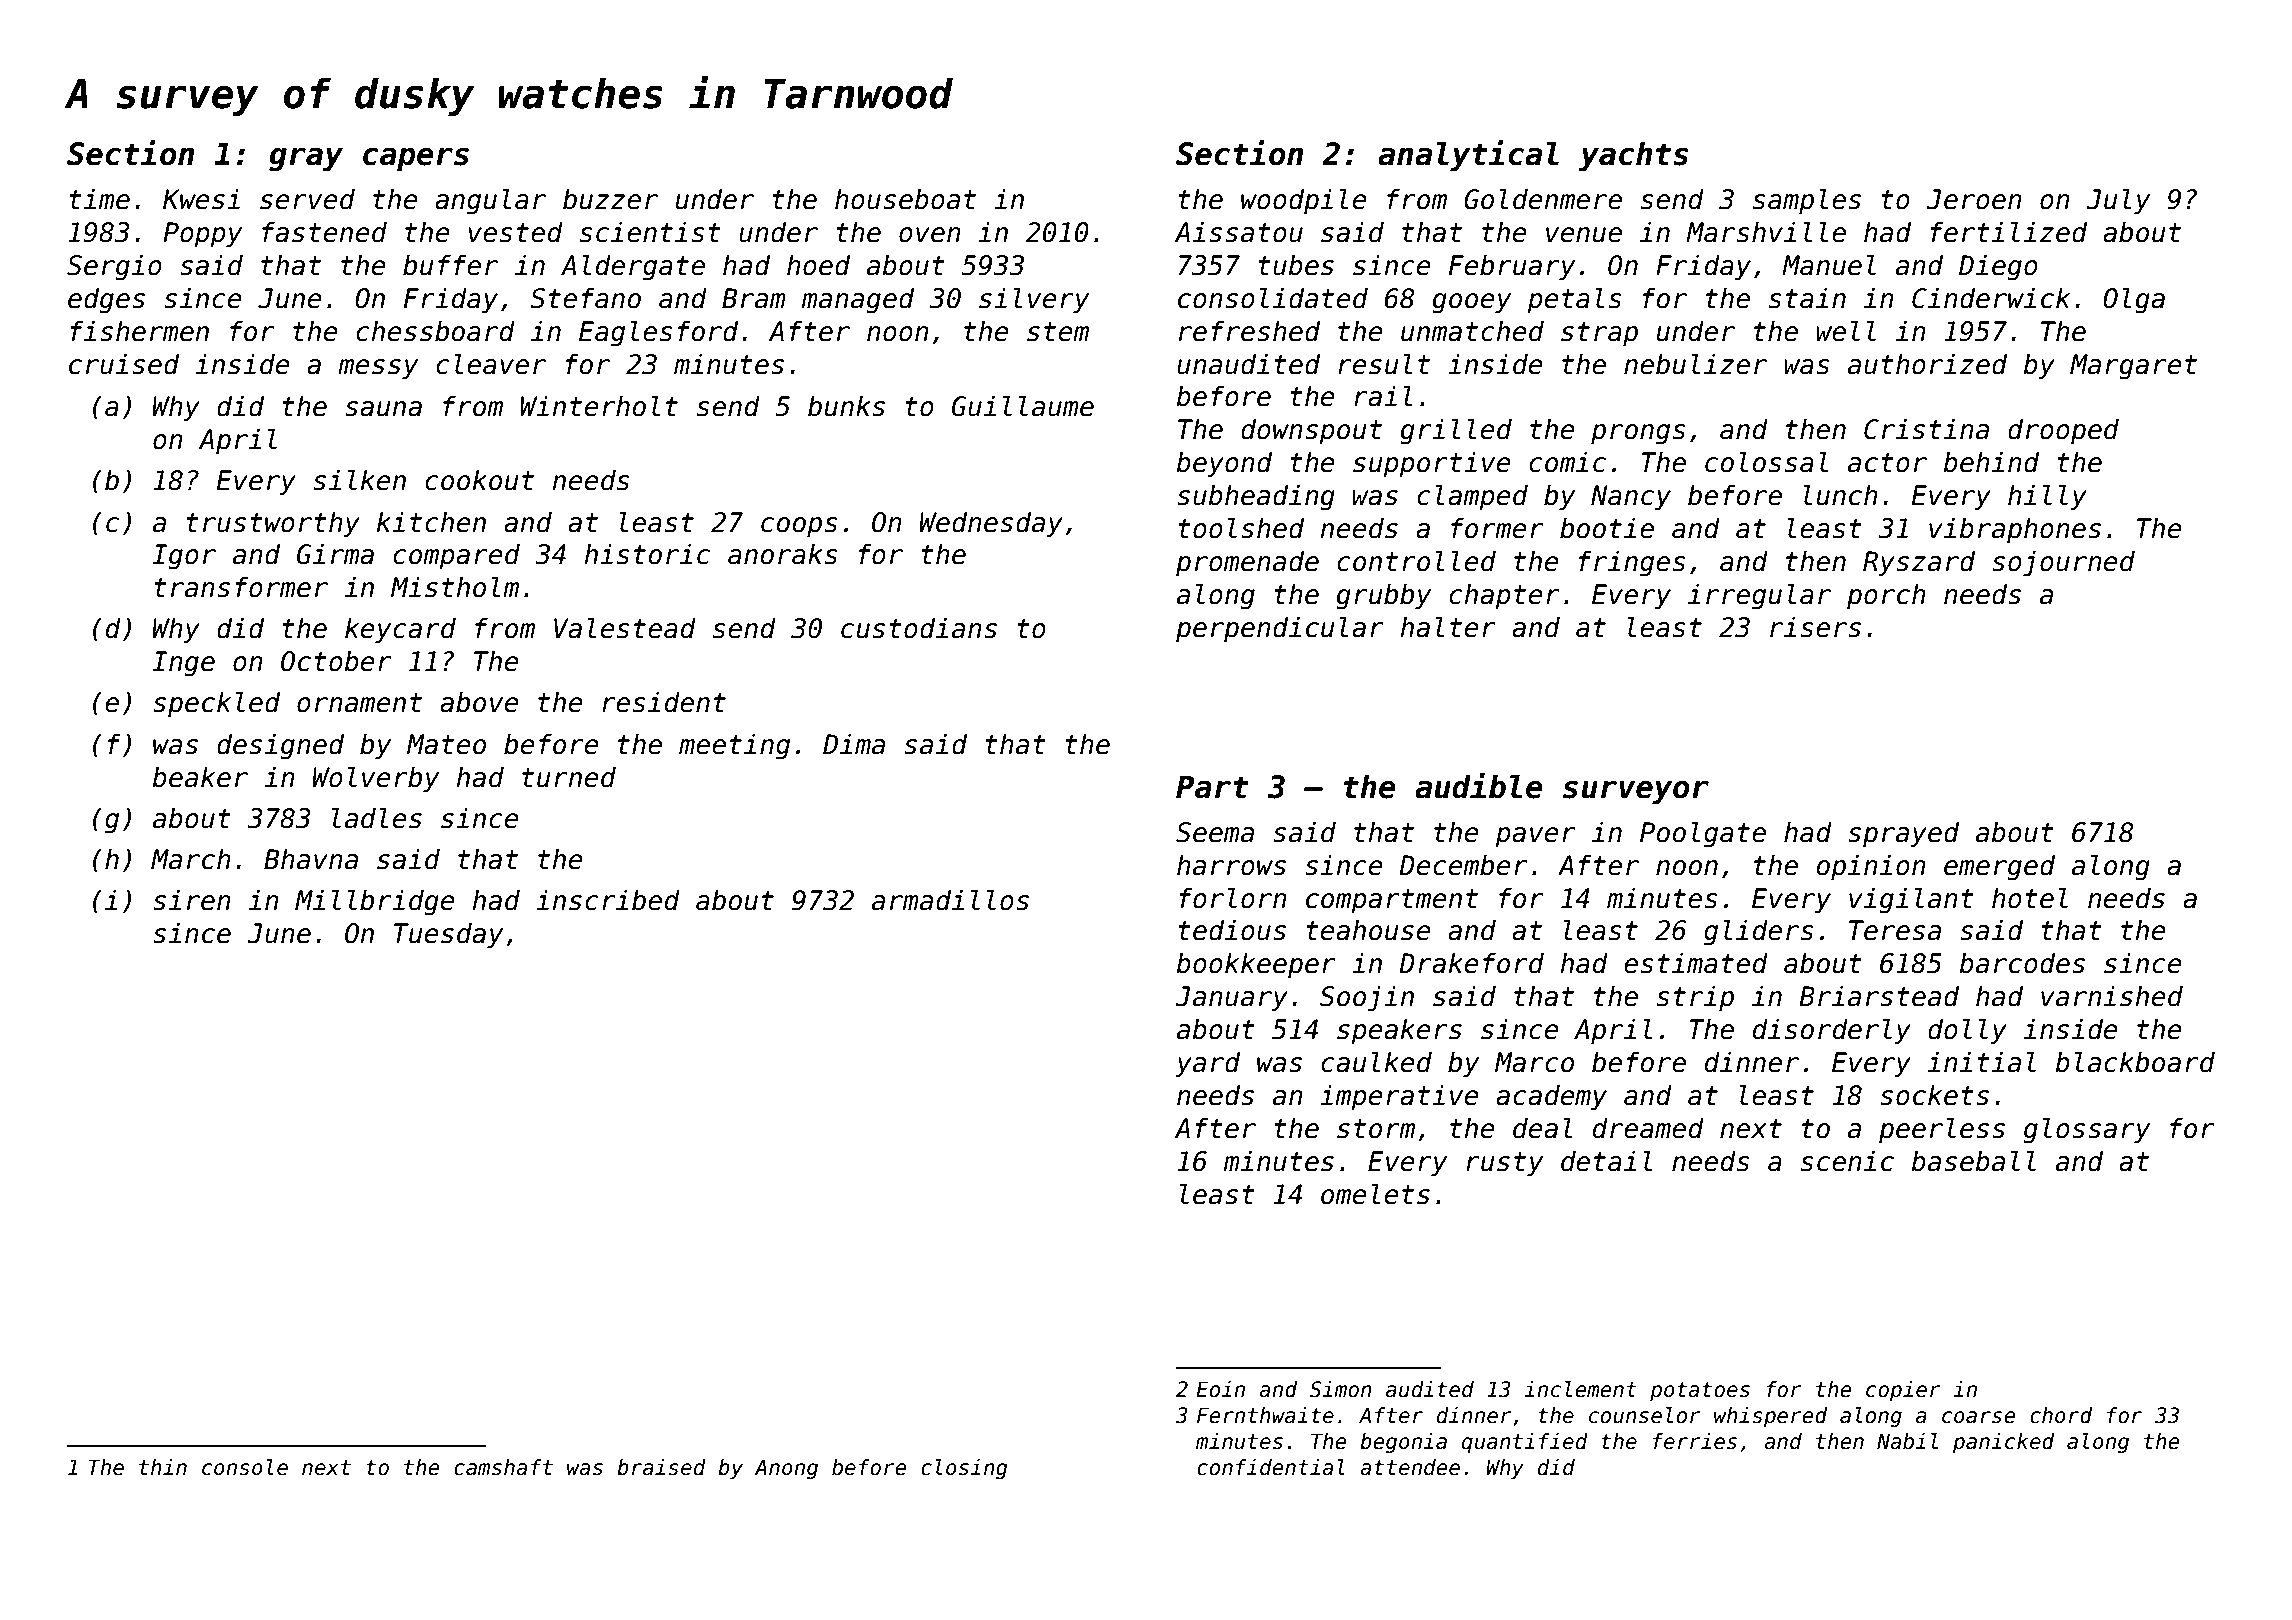 Image resolution: width=2292 pixels, height=1620 pixels. What do you see at coordinates (416, 159) in the page?
I see `capers` at bounding box center [416, 159].
